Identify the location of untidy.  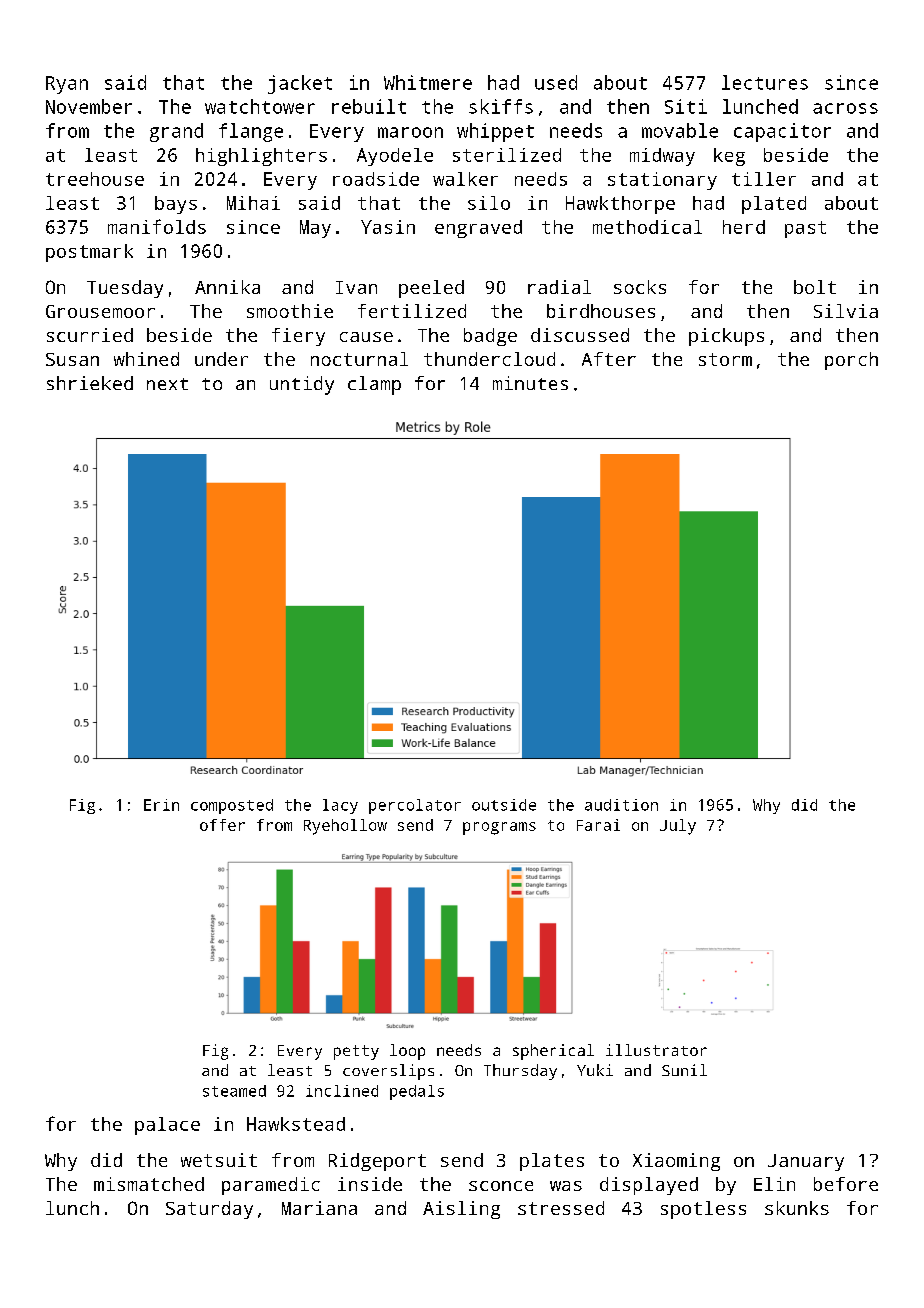
(302, 385).
